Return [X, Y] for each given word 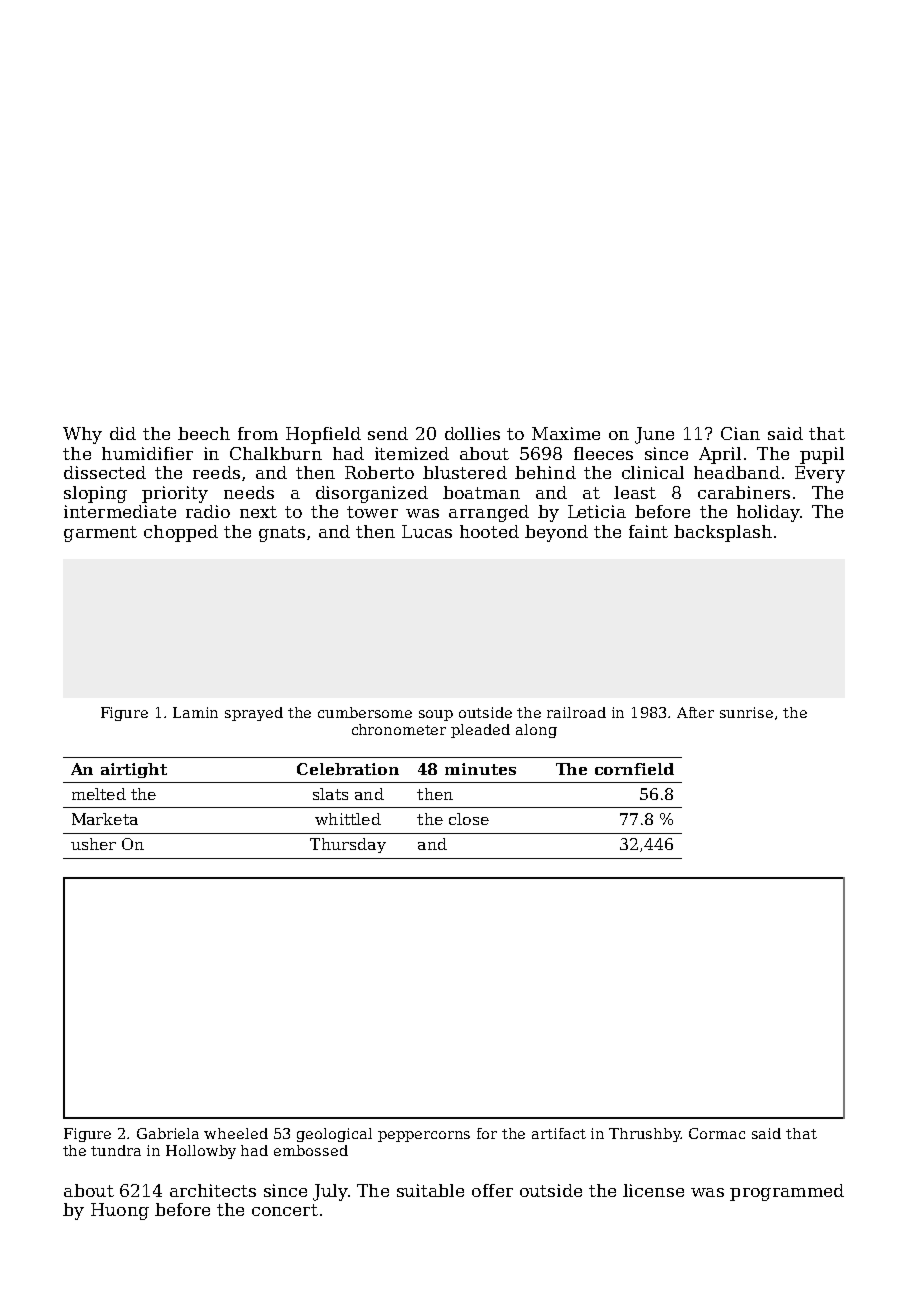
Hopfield [323, 435]
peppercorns [424, 1136]
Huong [120, 1211]
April [720, 455]
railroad [576, 712]
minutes [480, 769]
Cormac [717, 1133]
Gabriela [168, 1133]
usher [93, 844]
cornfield [634, 769]
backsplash [723, 533]
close [469, 819]
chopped [181, 533]
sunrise [746, 712]
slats [330, 794]
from [258, 433]
